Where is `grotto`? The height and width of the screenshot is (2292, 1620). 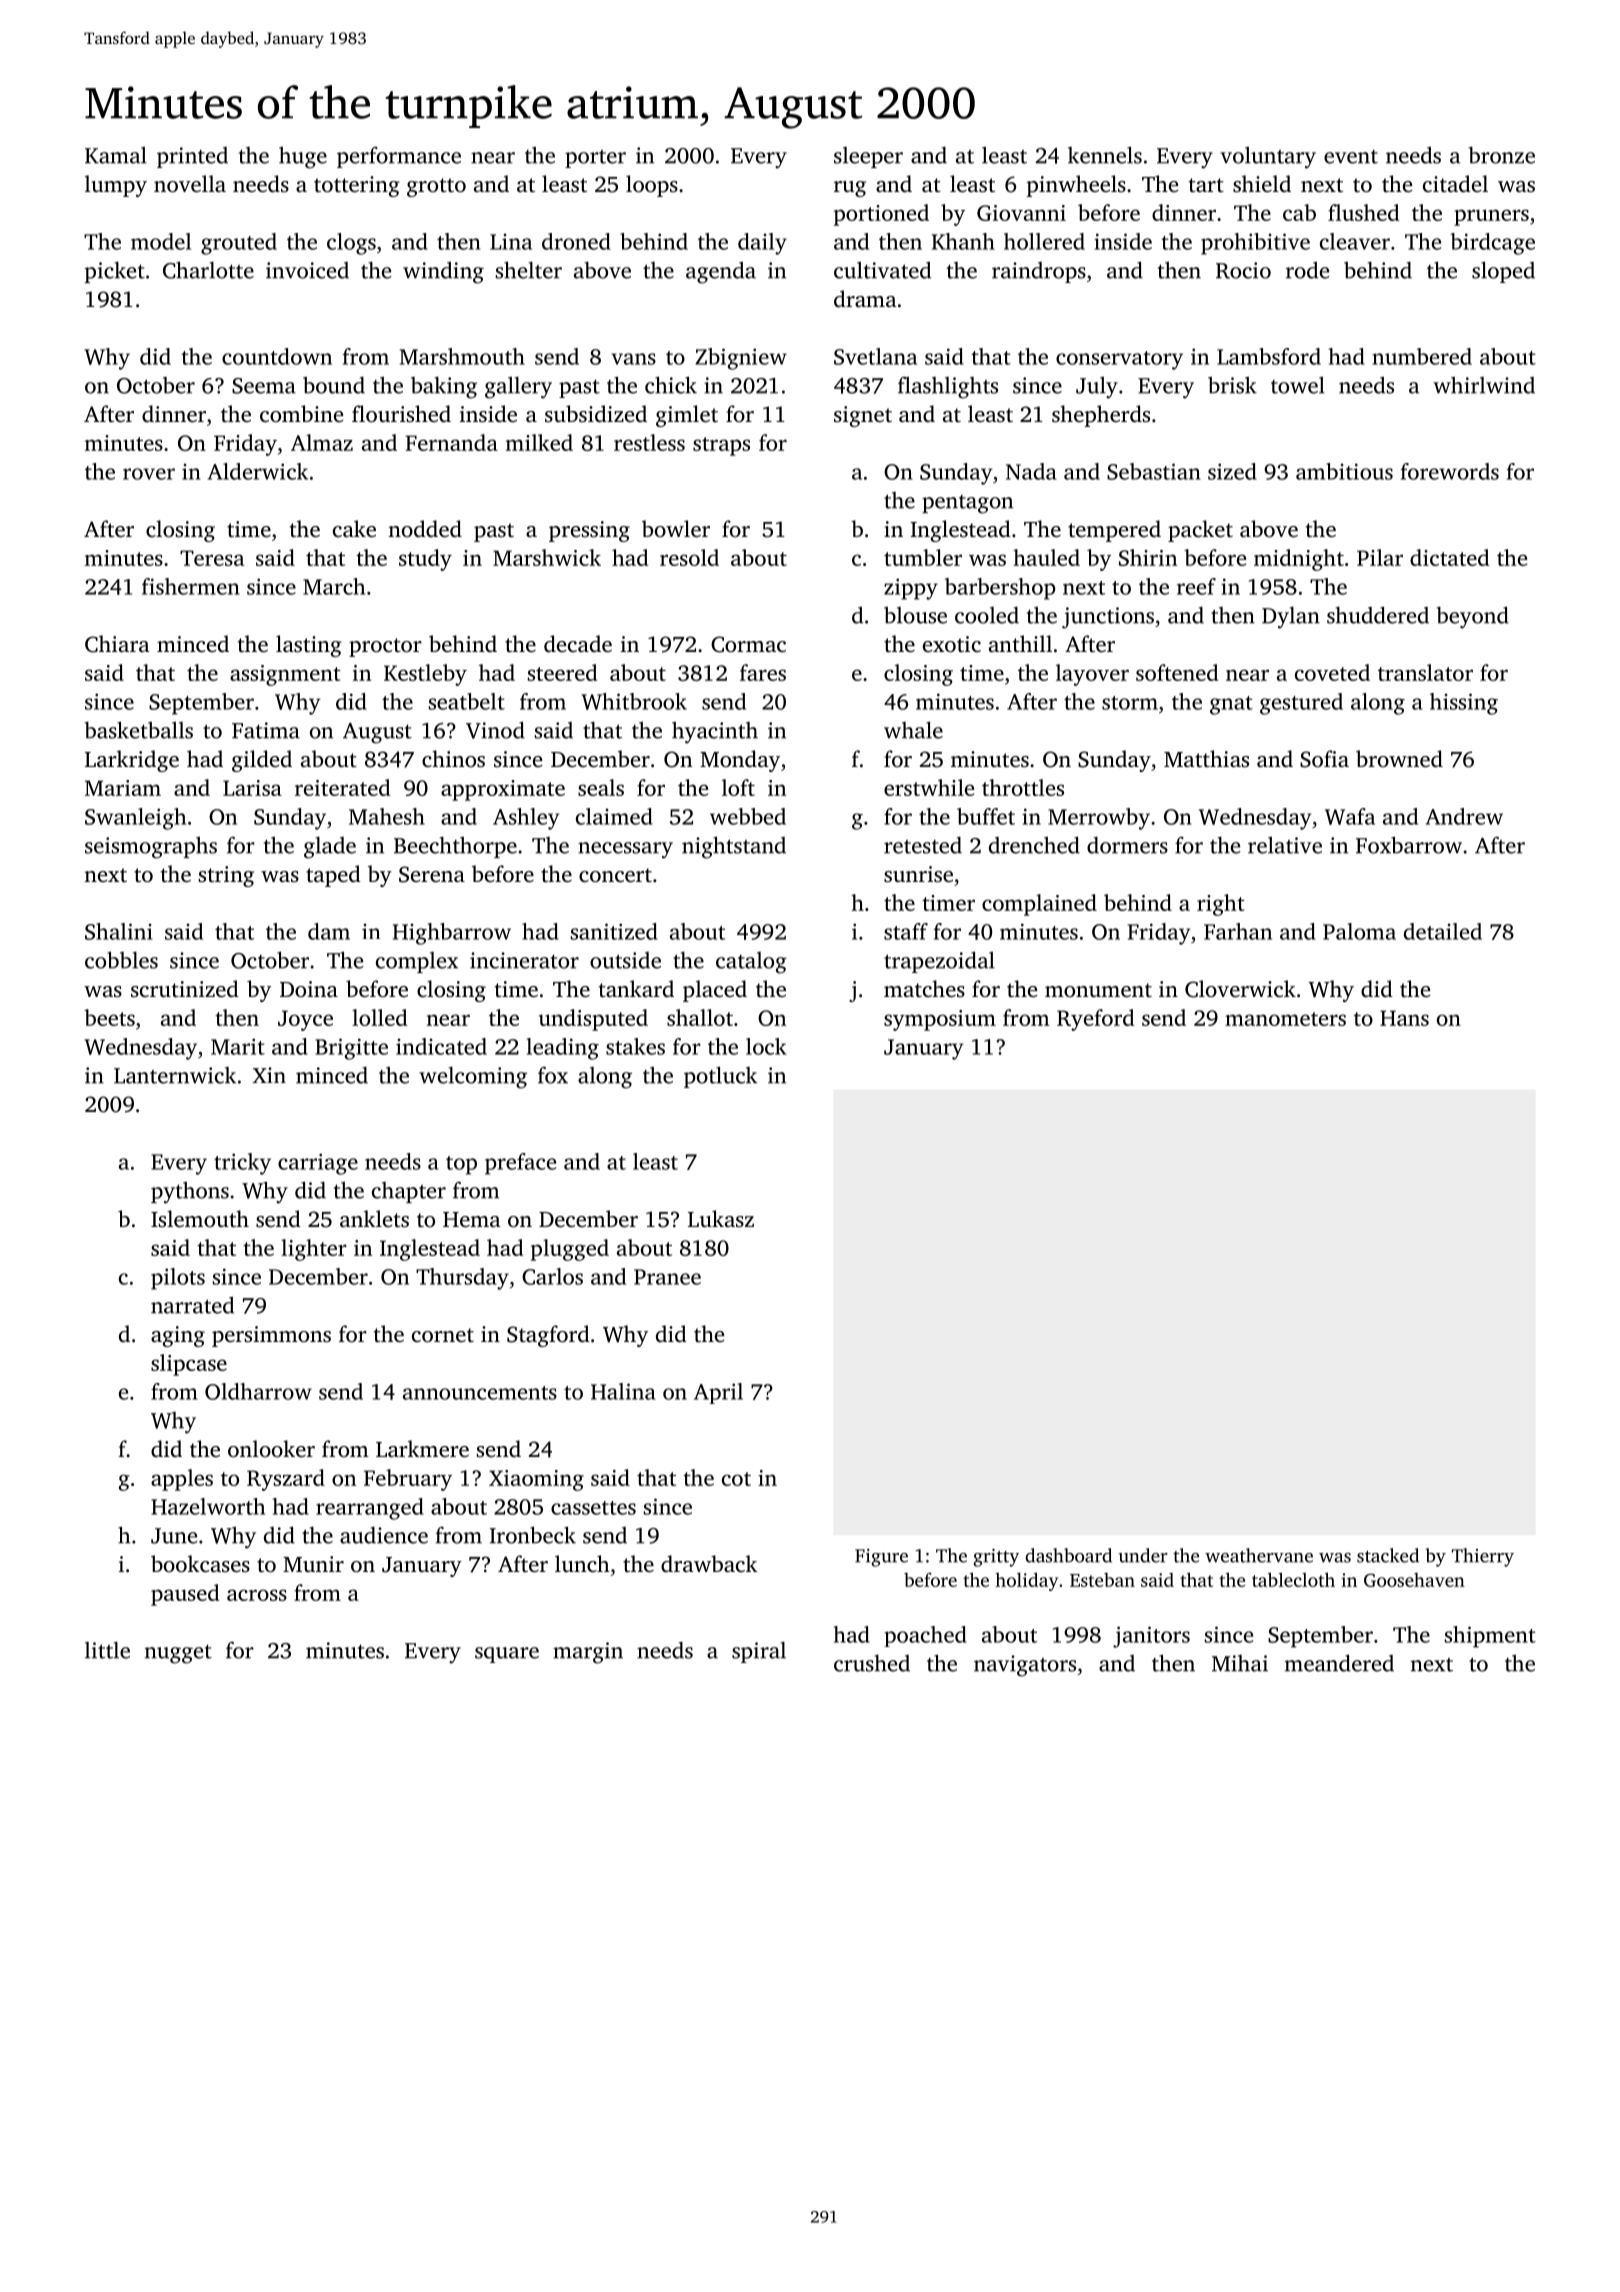 grotto is located at coordinates (436, 187).
